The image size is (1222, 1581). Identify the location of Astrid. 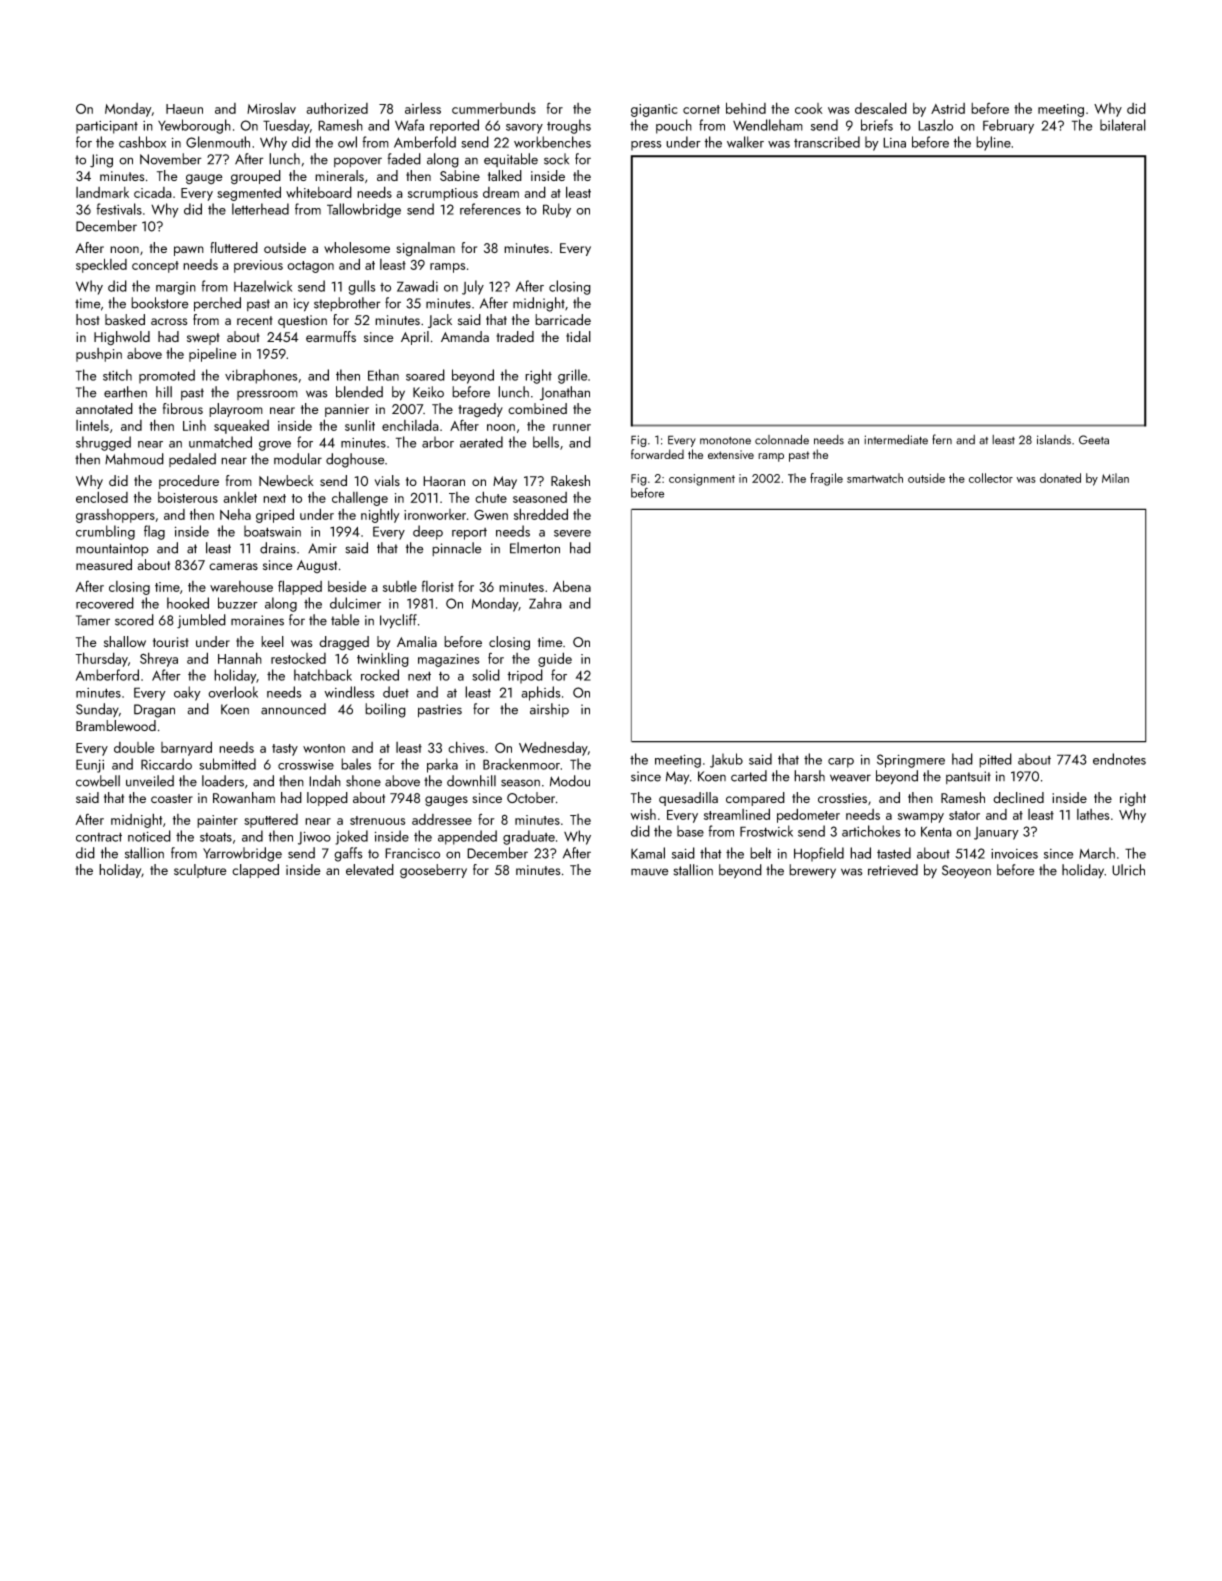
(948, 108).
